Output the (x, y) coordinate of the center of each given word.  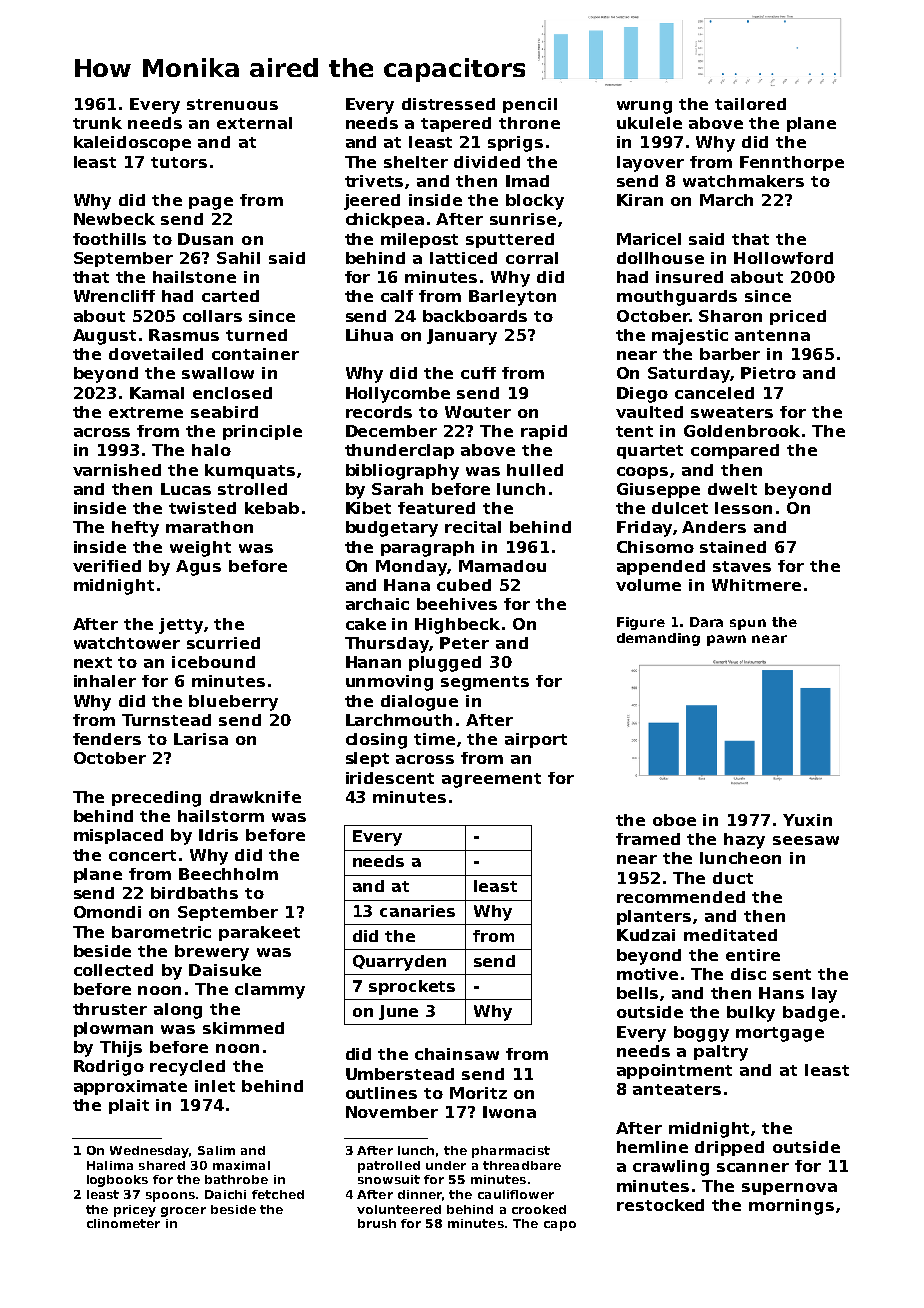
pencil (530, 105)
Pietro (768, 373)
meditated (730, 935)
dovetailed (156, 354)
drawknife (255, 797)
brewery (212, 953)
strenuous (232, 104)
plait (129, 1106)
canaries (417, 911)
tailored (750, 104)
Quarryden (399, 963)
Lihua (369, 335)
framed (648, 839)
